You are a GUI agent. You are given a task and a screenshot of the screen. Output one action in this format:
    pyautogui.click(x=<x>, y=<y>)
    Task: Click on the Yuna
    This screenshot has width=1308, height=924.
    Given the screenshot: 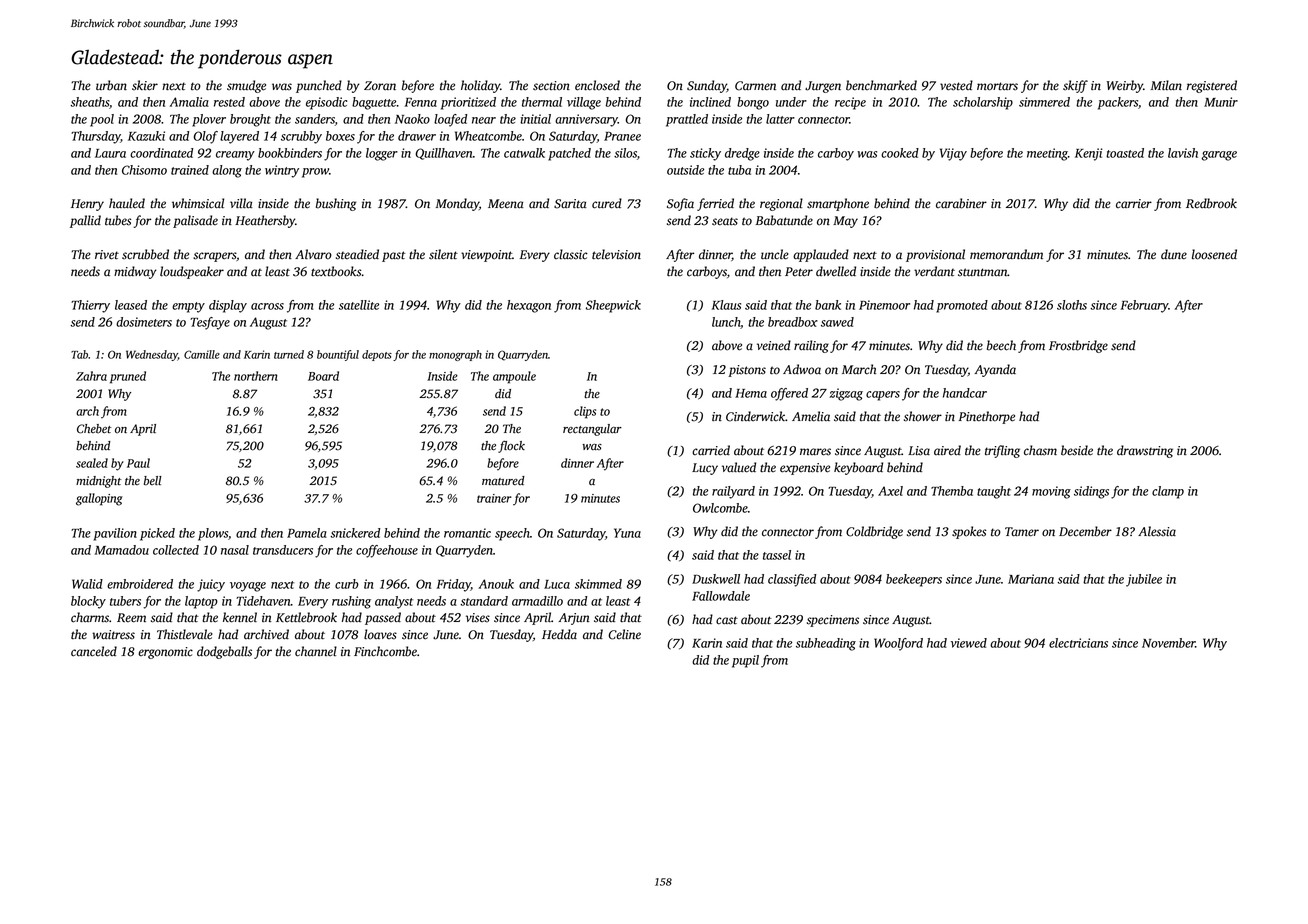 What is the action you would take?
    pyautogui.click(x=627, y=533)
